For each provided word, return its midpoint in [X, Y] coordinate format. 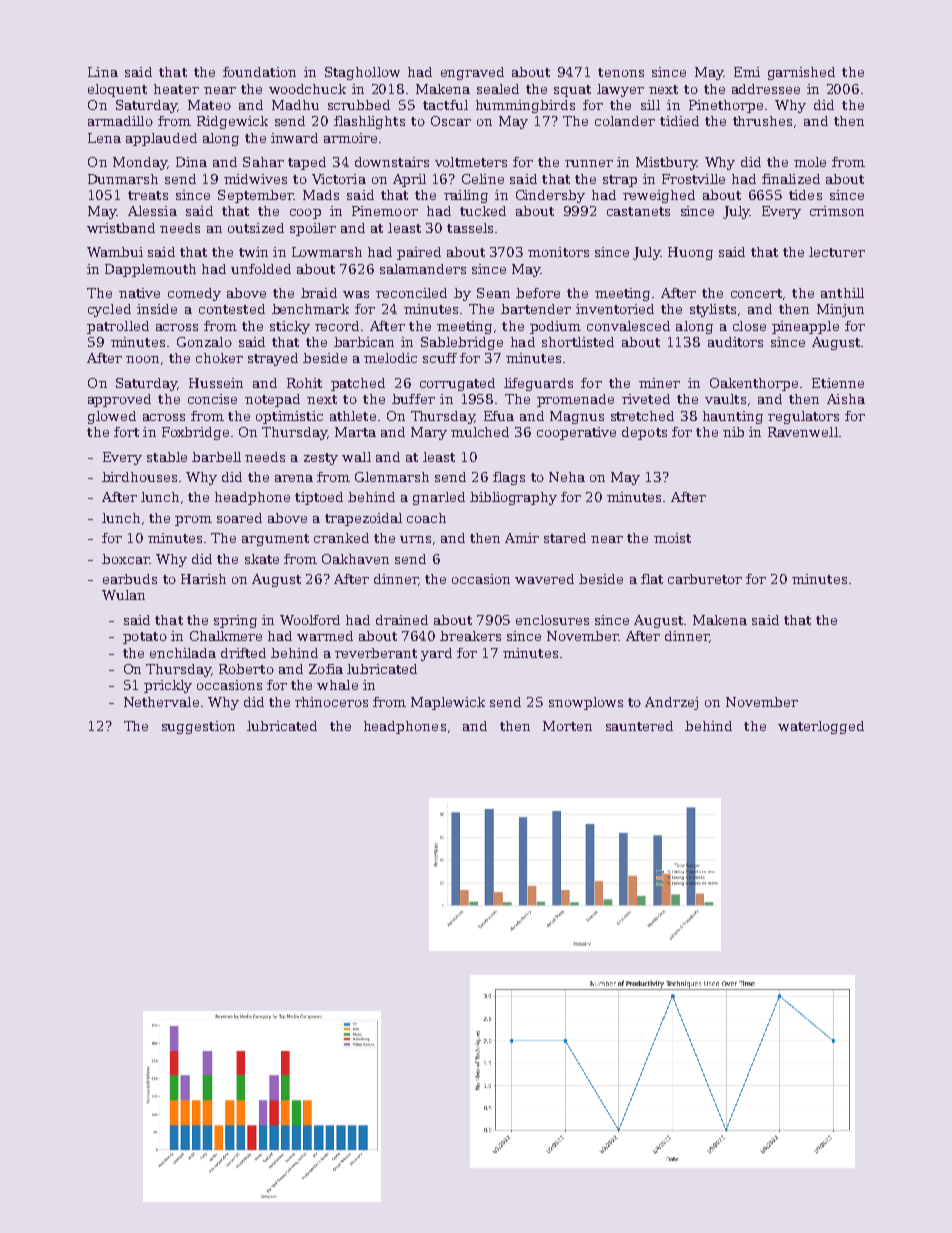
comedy [194, 294]
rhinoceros [331, 702]
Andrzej [671, 703]
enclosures [552, 620]
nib [733, 432]
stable [167, 457]
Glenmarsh [392, 477]
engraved [472, 73]
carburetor [705, 579]
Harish [203, 579]
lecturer [837, 252]
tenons [621, 72]
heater [176, 89]
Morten [567, 726]
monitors [558, 252]
